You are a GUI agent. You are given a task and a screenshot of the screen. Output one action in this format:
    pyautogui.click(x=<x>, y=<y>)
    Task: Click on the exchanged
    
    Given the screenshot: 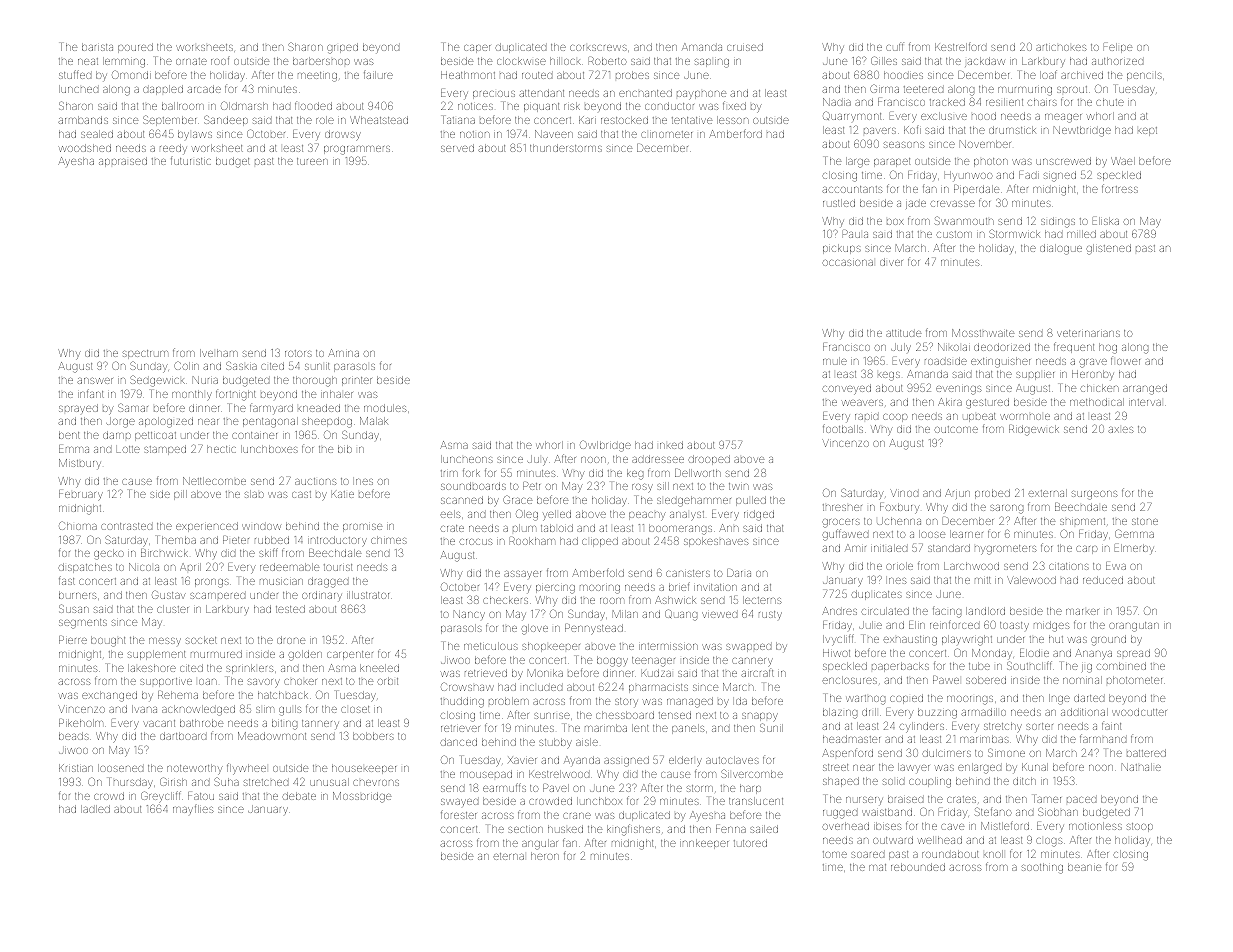 What is the action you would take?
    pyautogui.click(x=109, y=696)
